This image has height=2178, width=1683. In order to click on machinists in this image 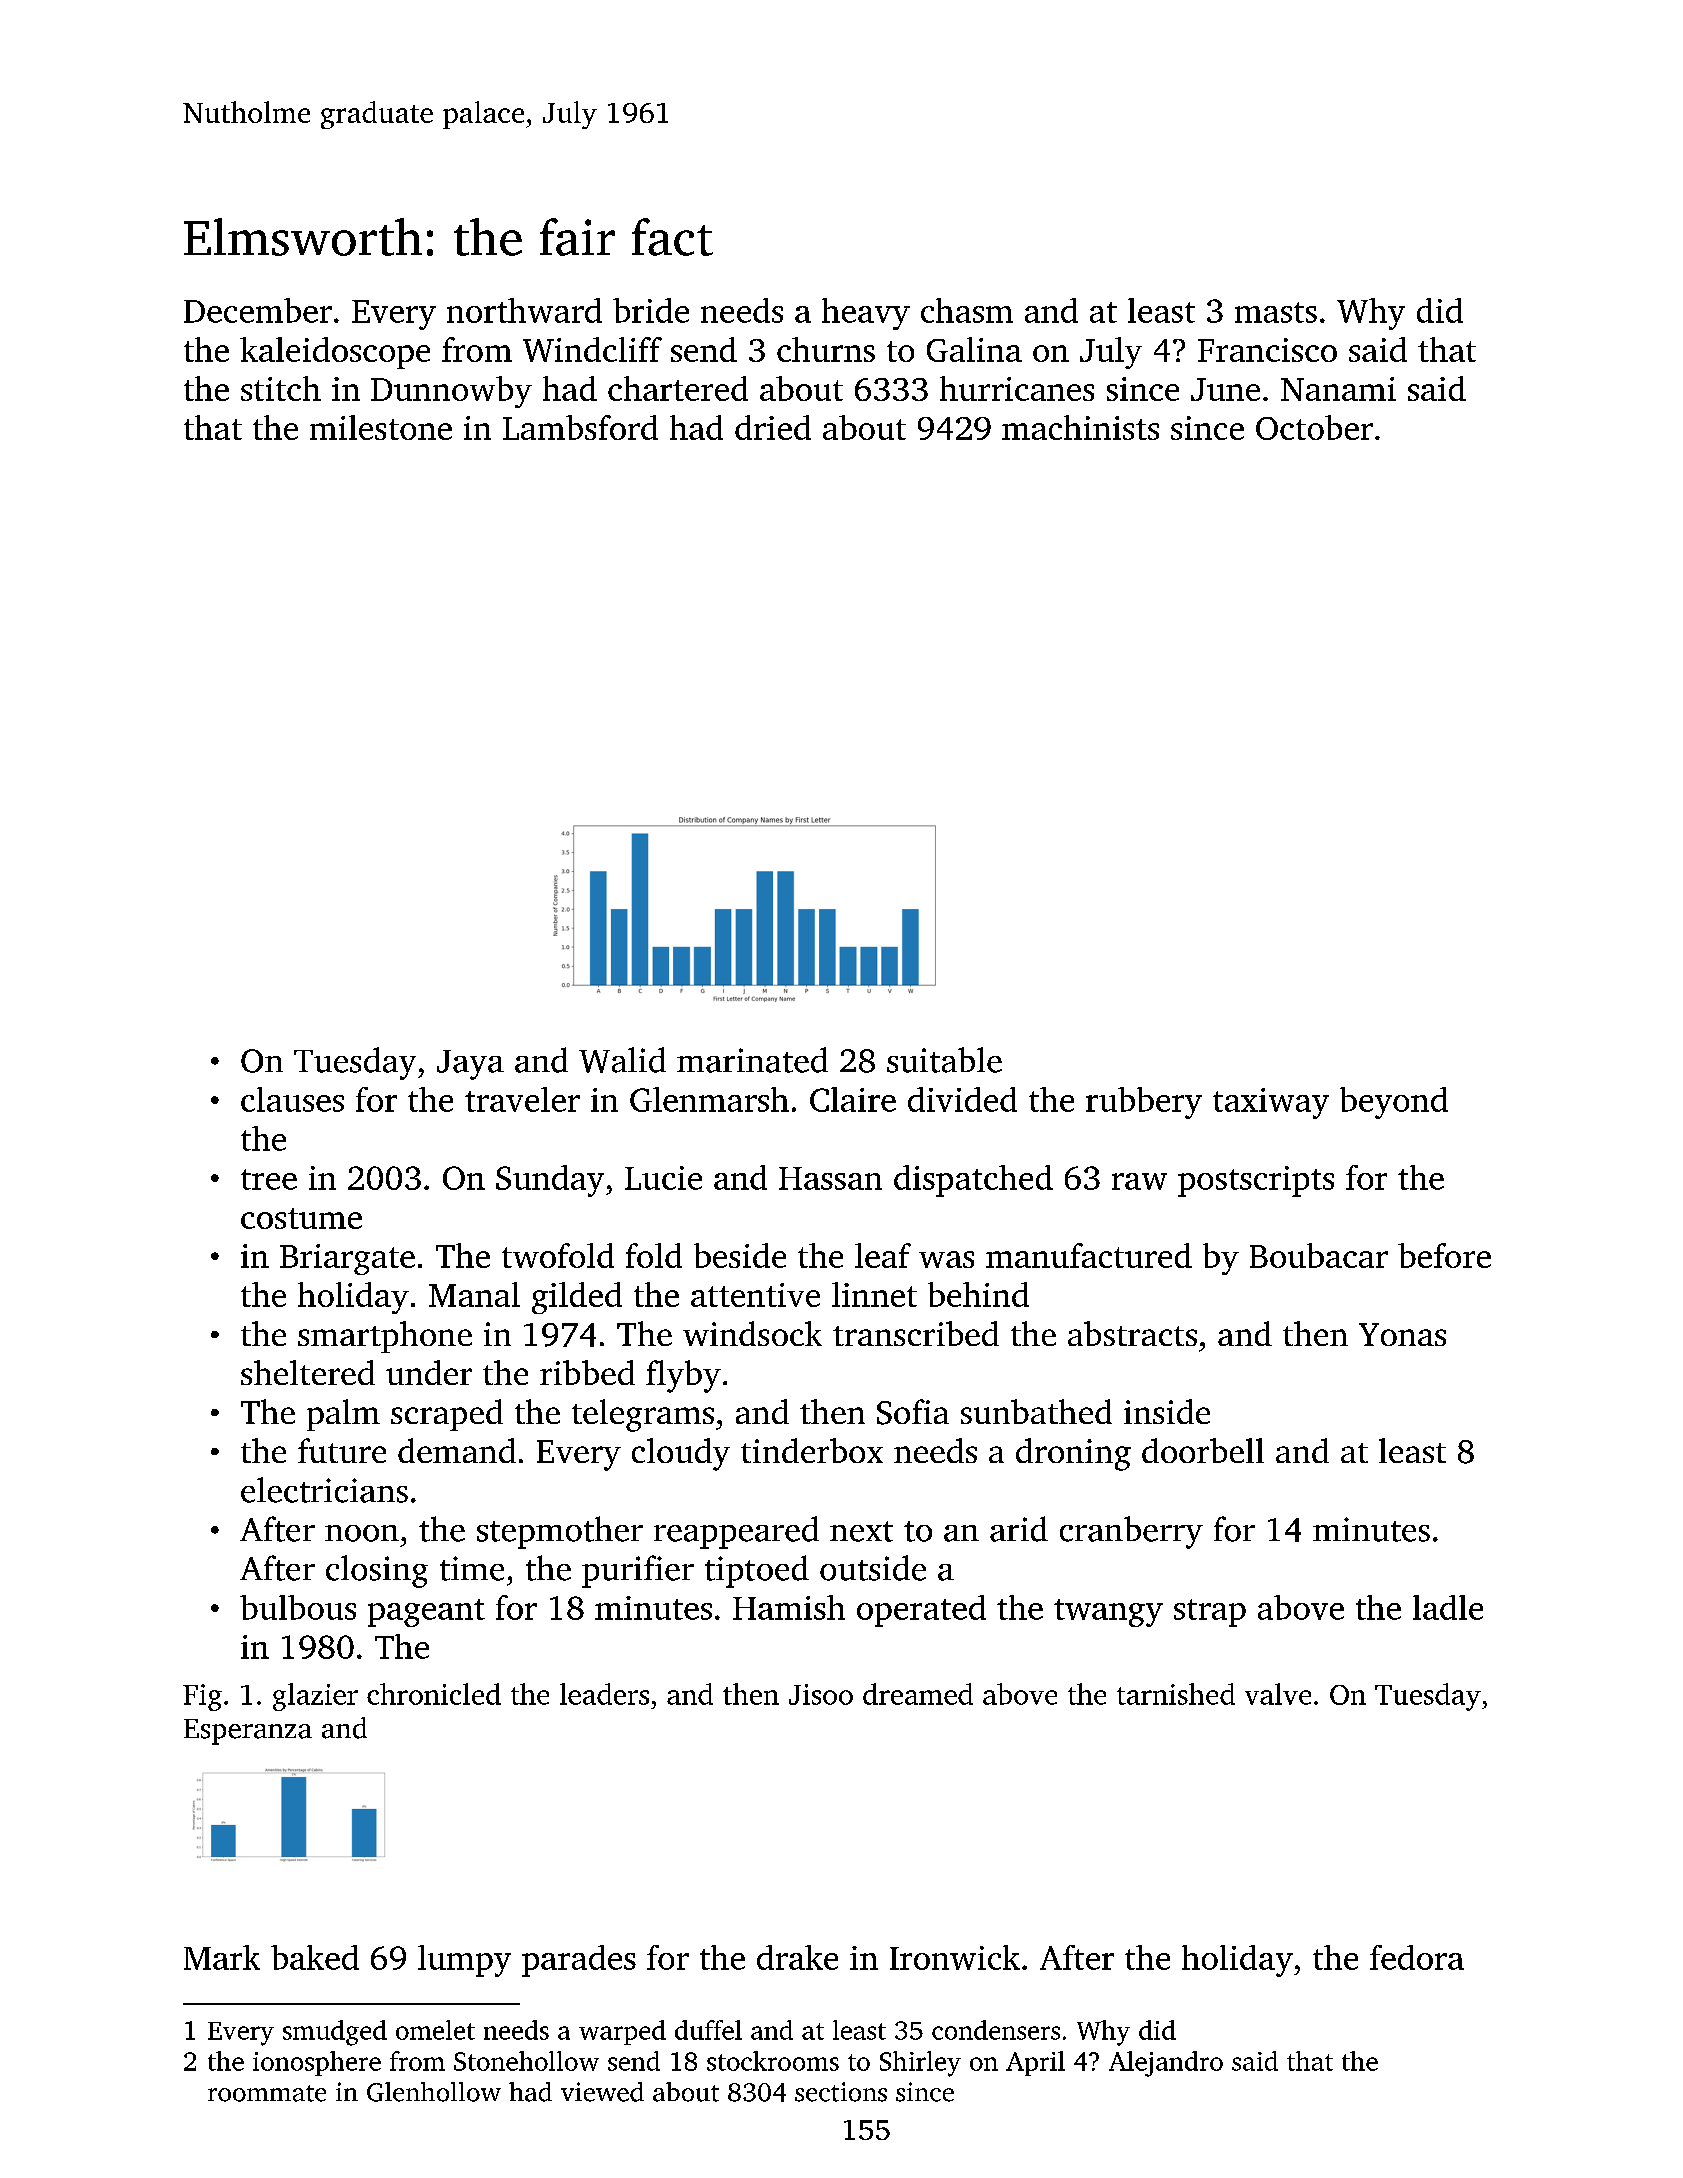, I will do `click(1080, 427)`.
